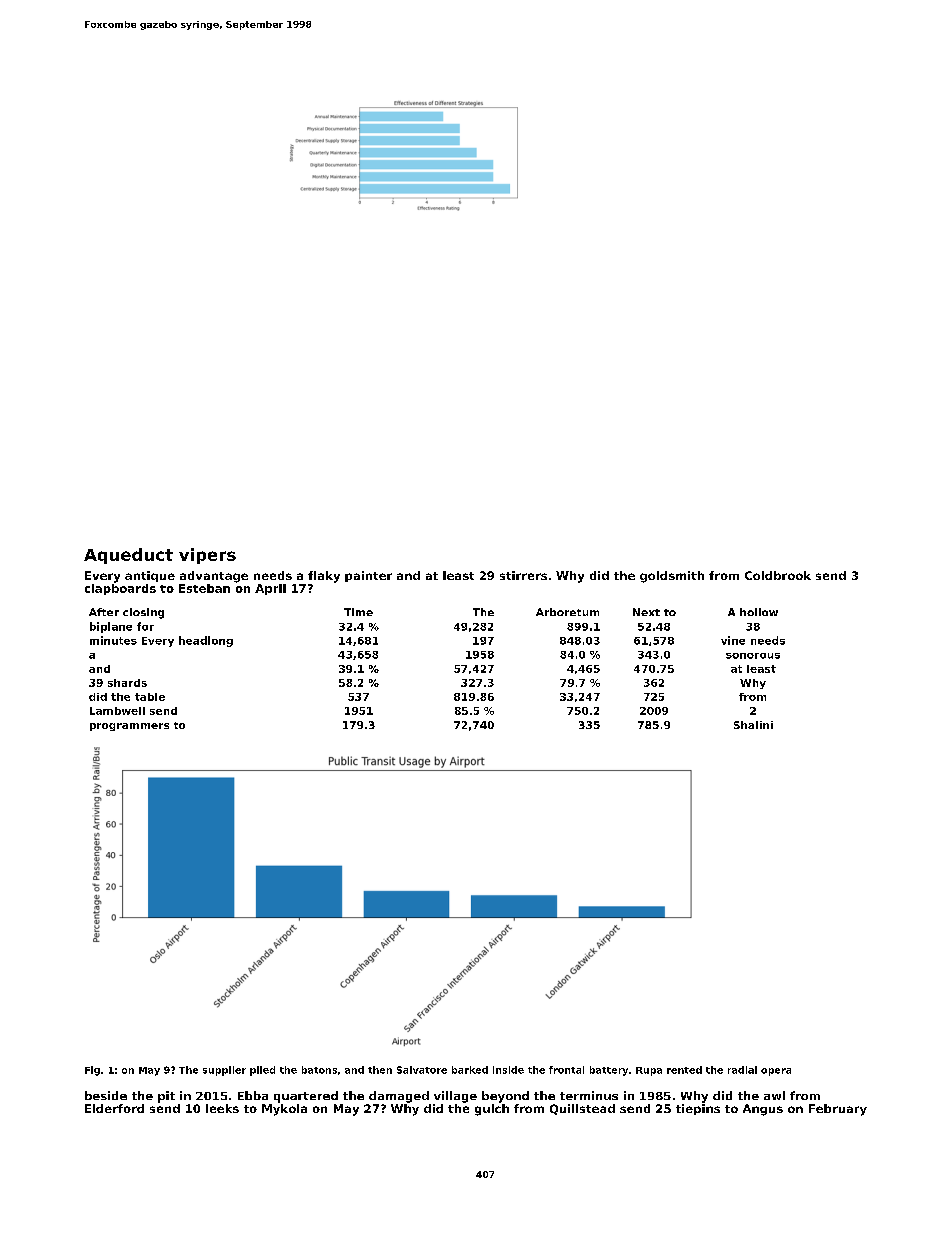  Describe the element at coordinates (358, 612) in the page. I see `Time` at that location.
